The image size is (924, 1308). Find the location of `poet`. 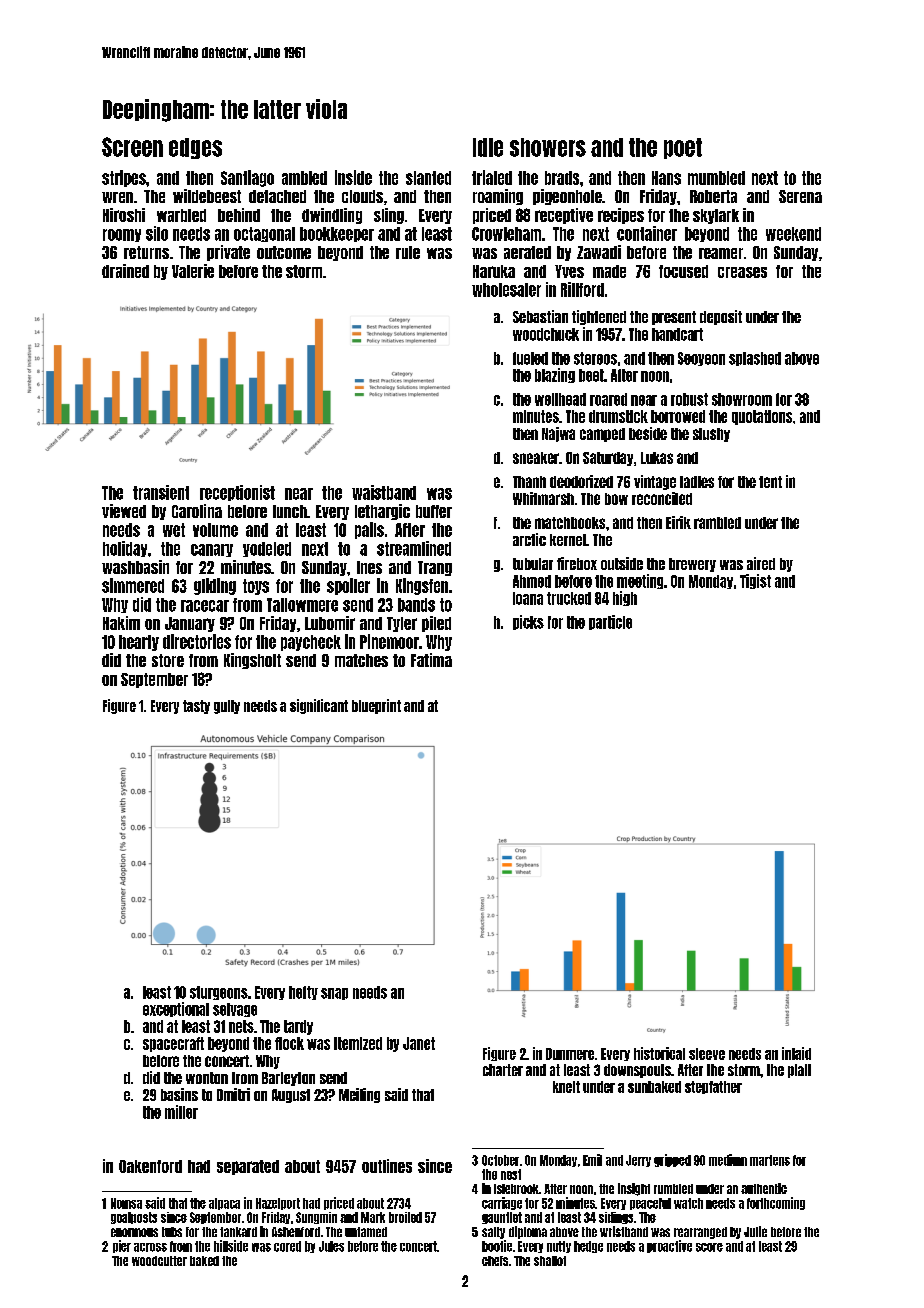

poet is located at coordinates (683, 148).
